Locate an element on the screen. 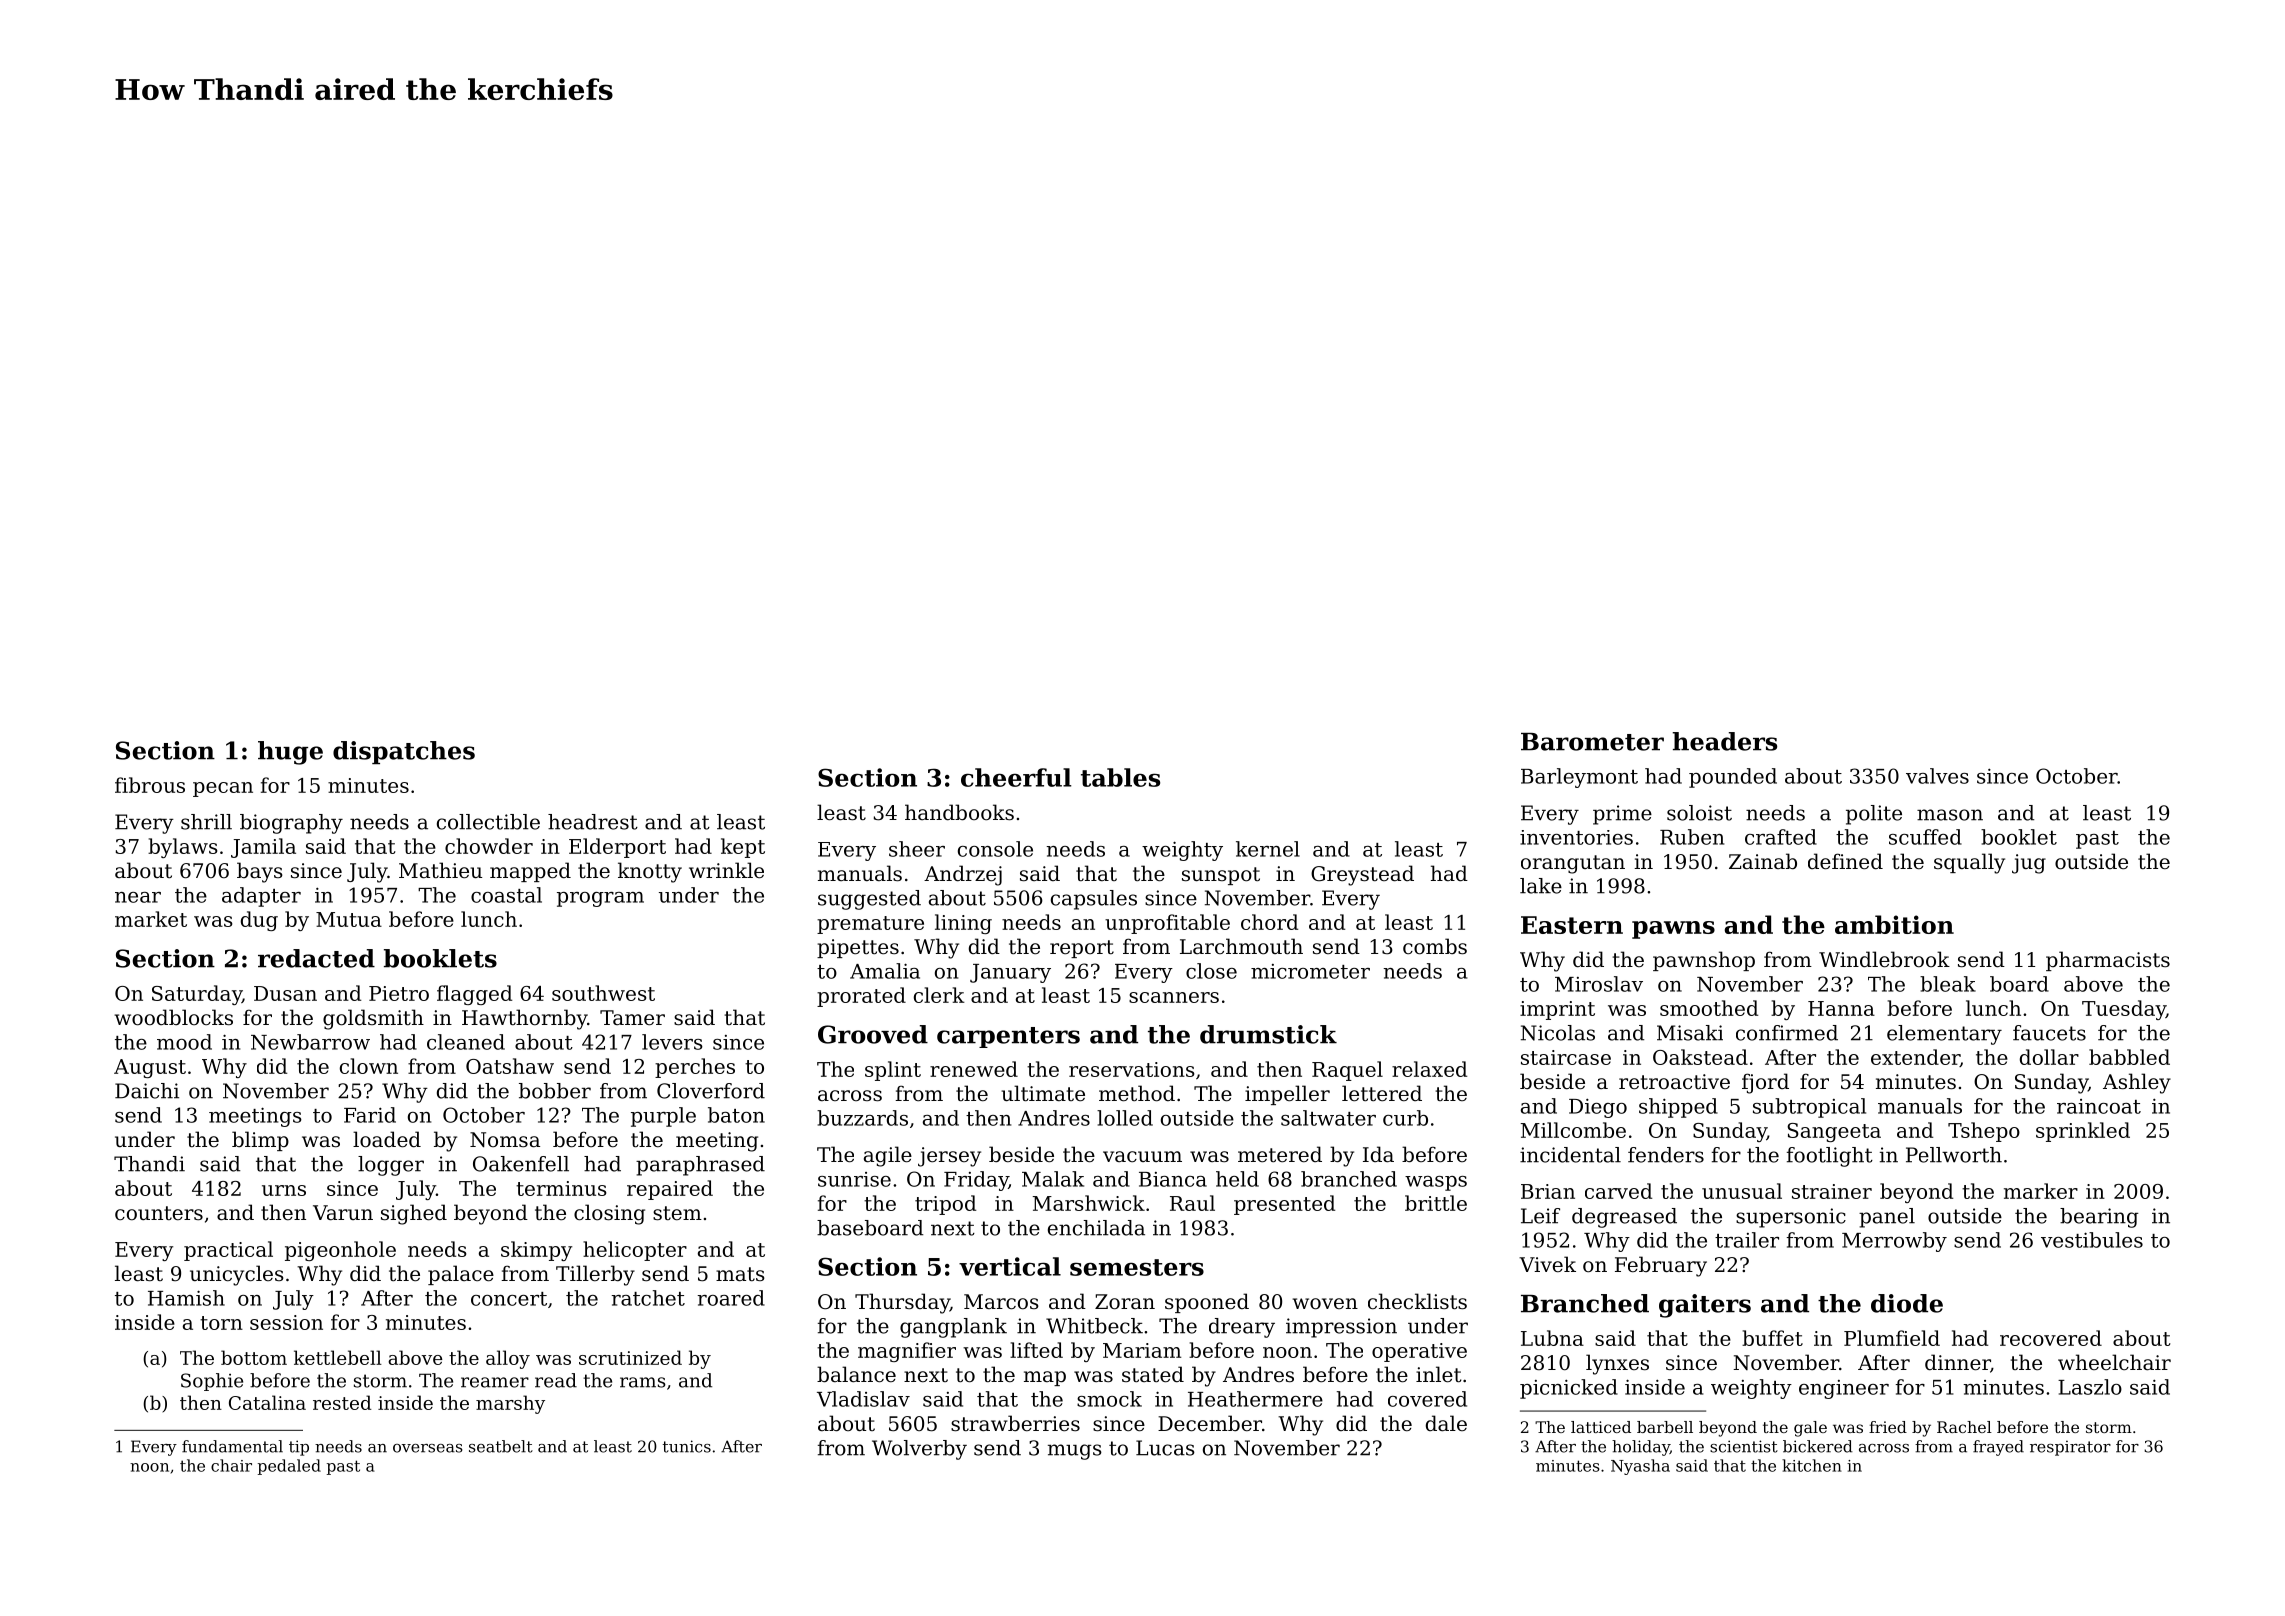 This screenshot has width=2285, height=1616. Greystead is located at coordinates (1362, 875).
